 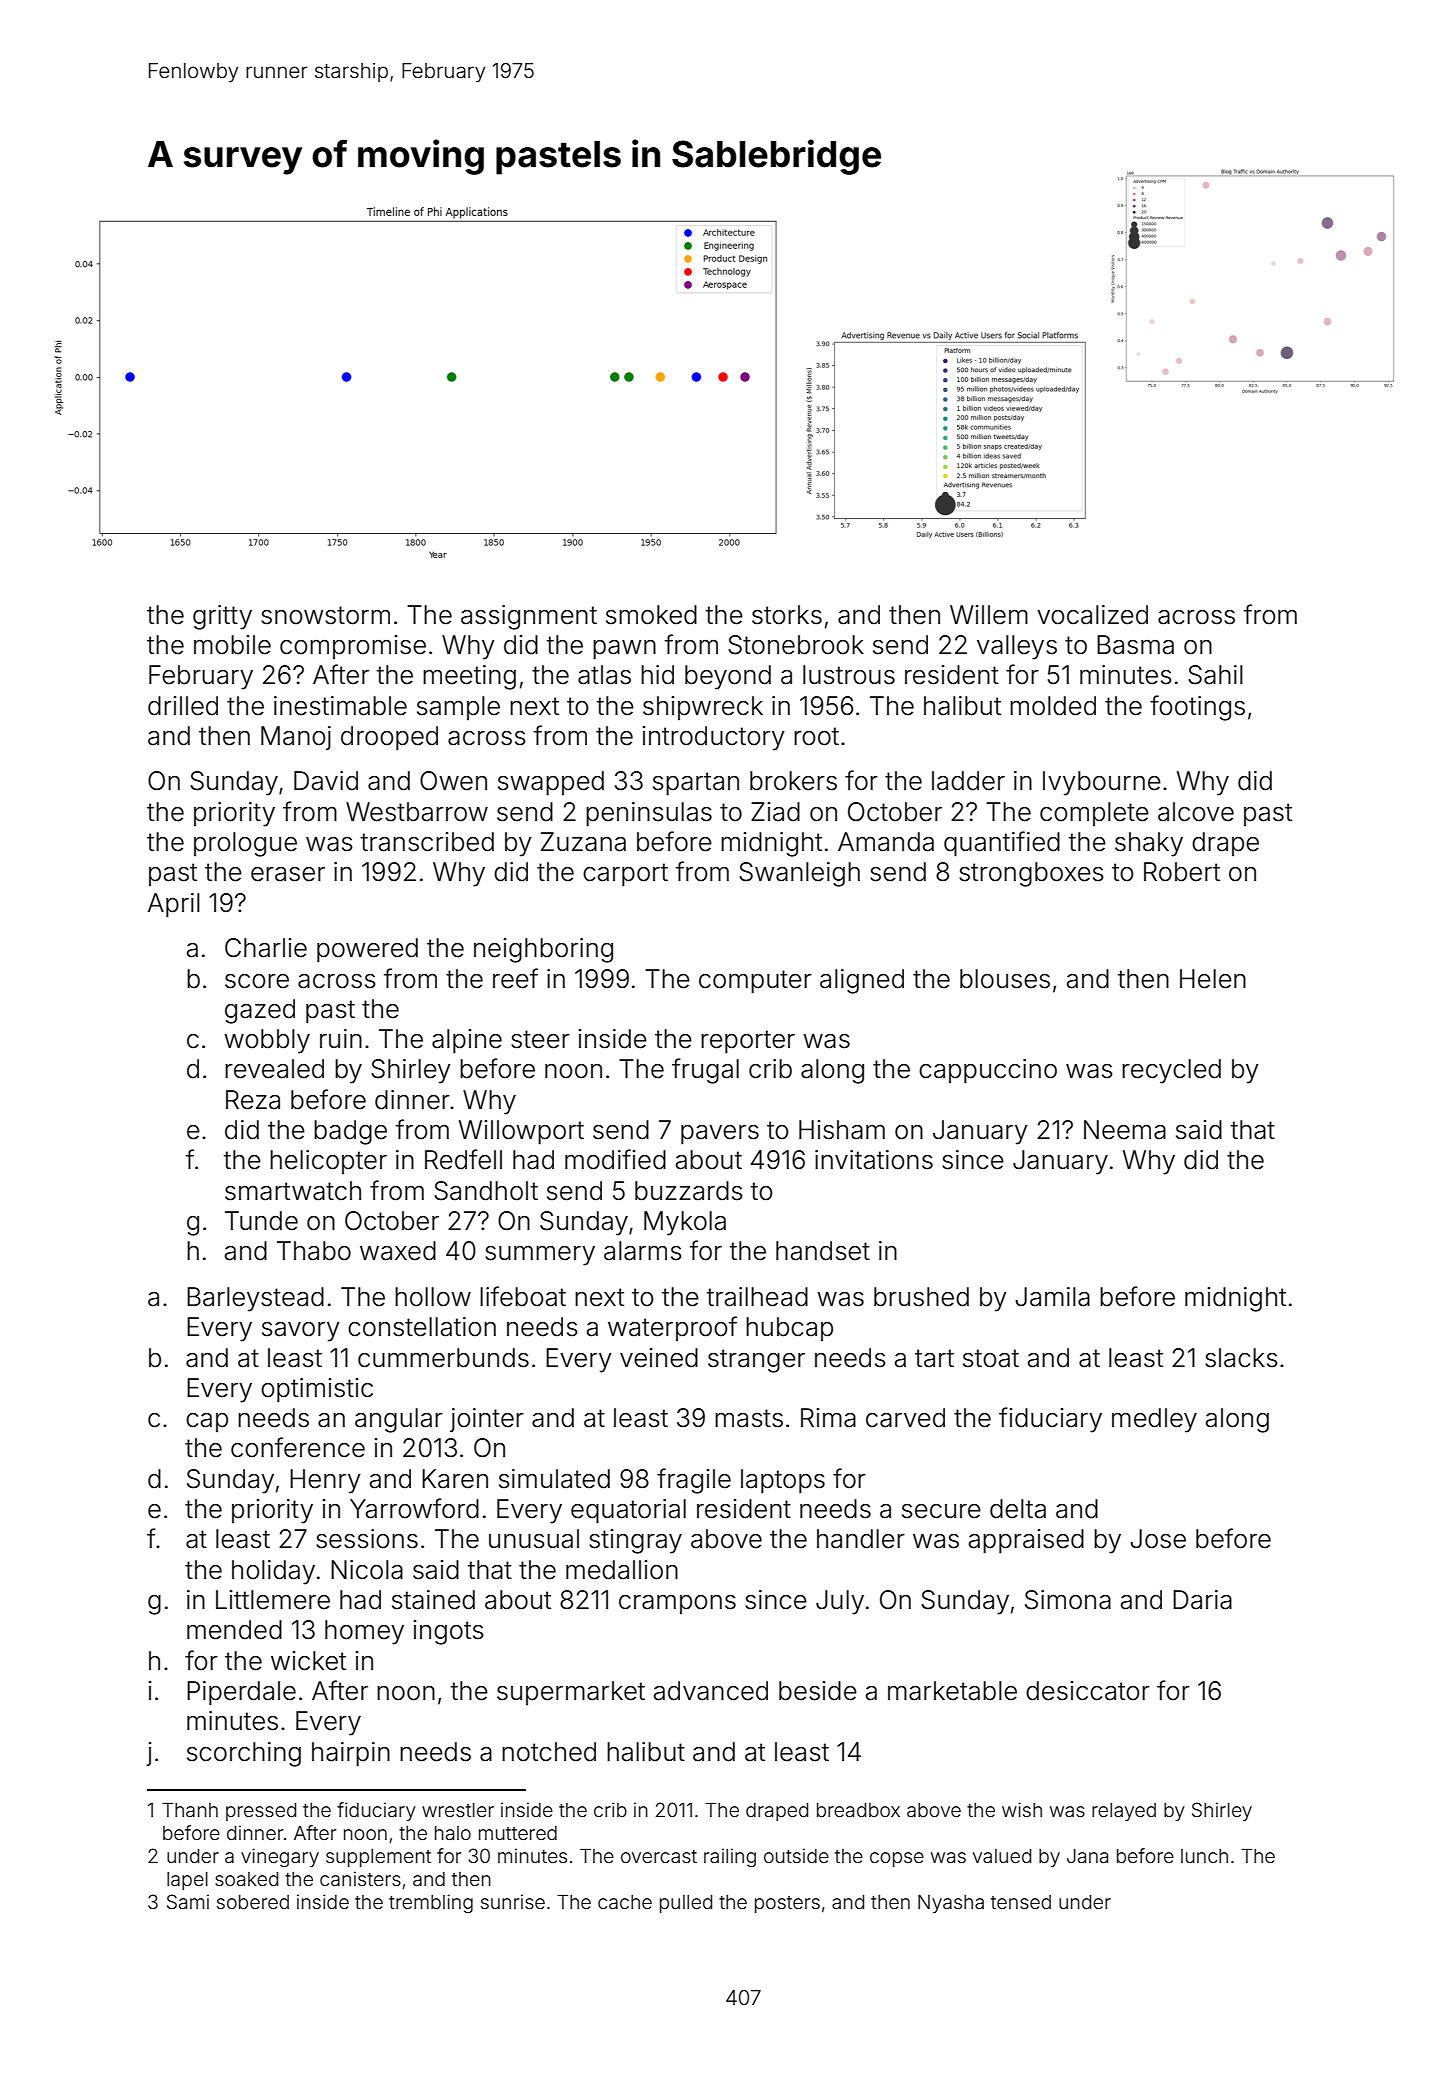 I want to click on molded, so click(x=1053, y=706).
